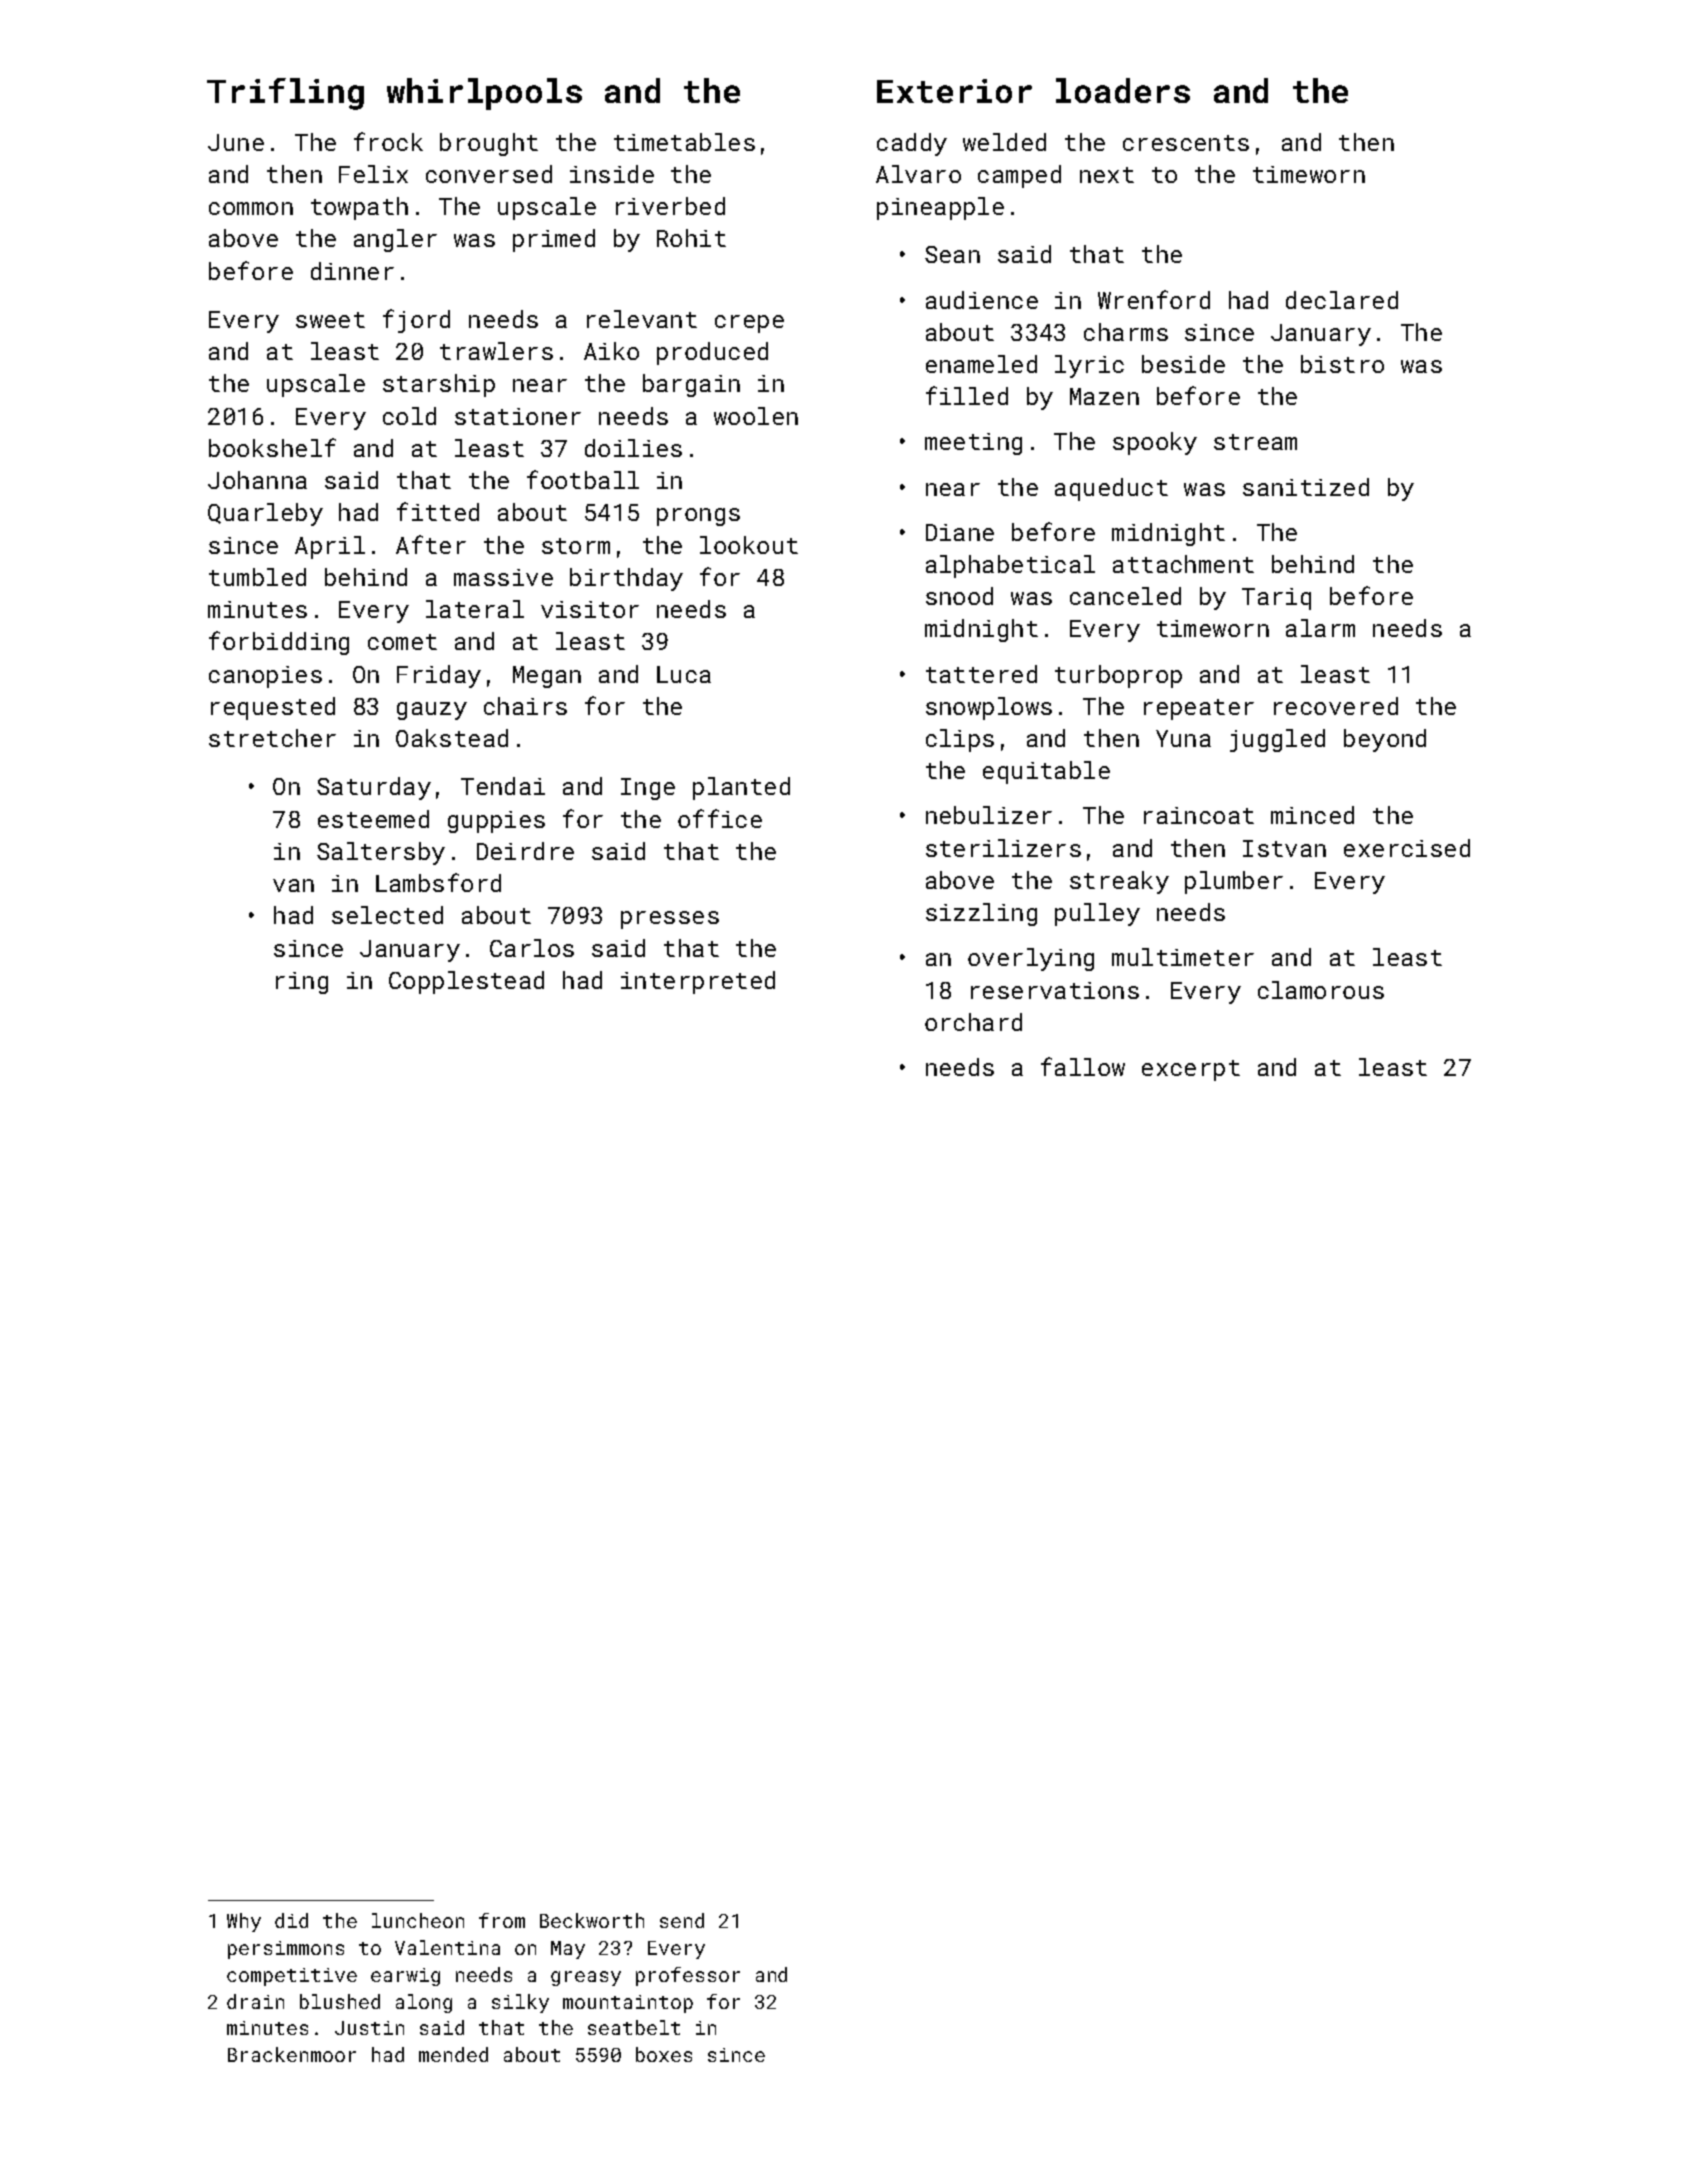 This image has width=1683, height=2178. Describe the element at coordinates (684, 142) in the image. I see `timetables` at that location.
